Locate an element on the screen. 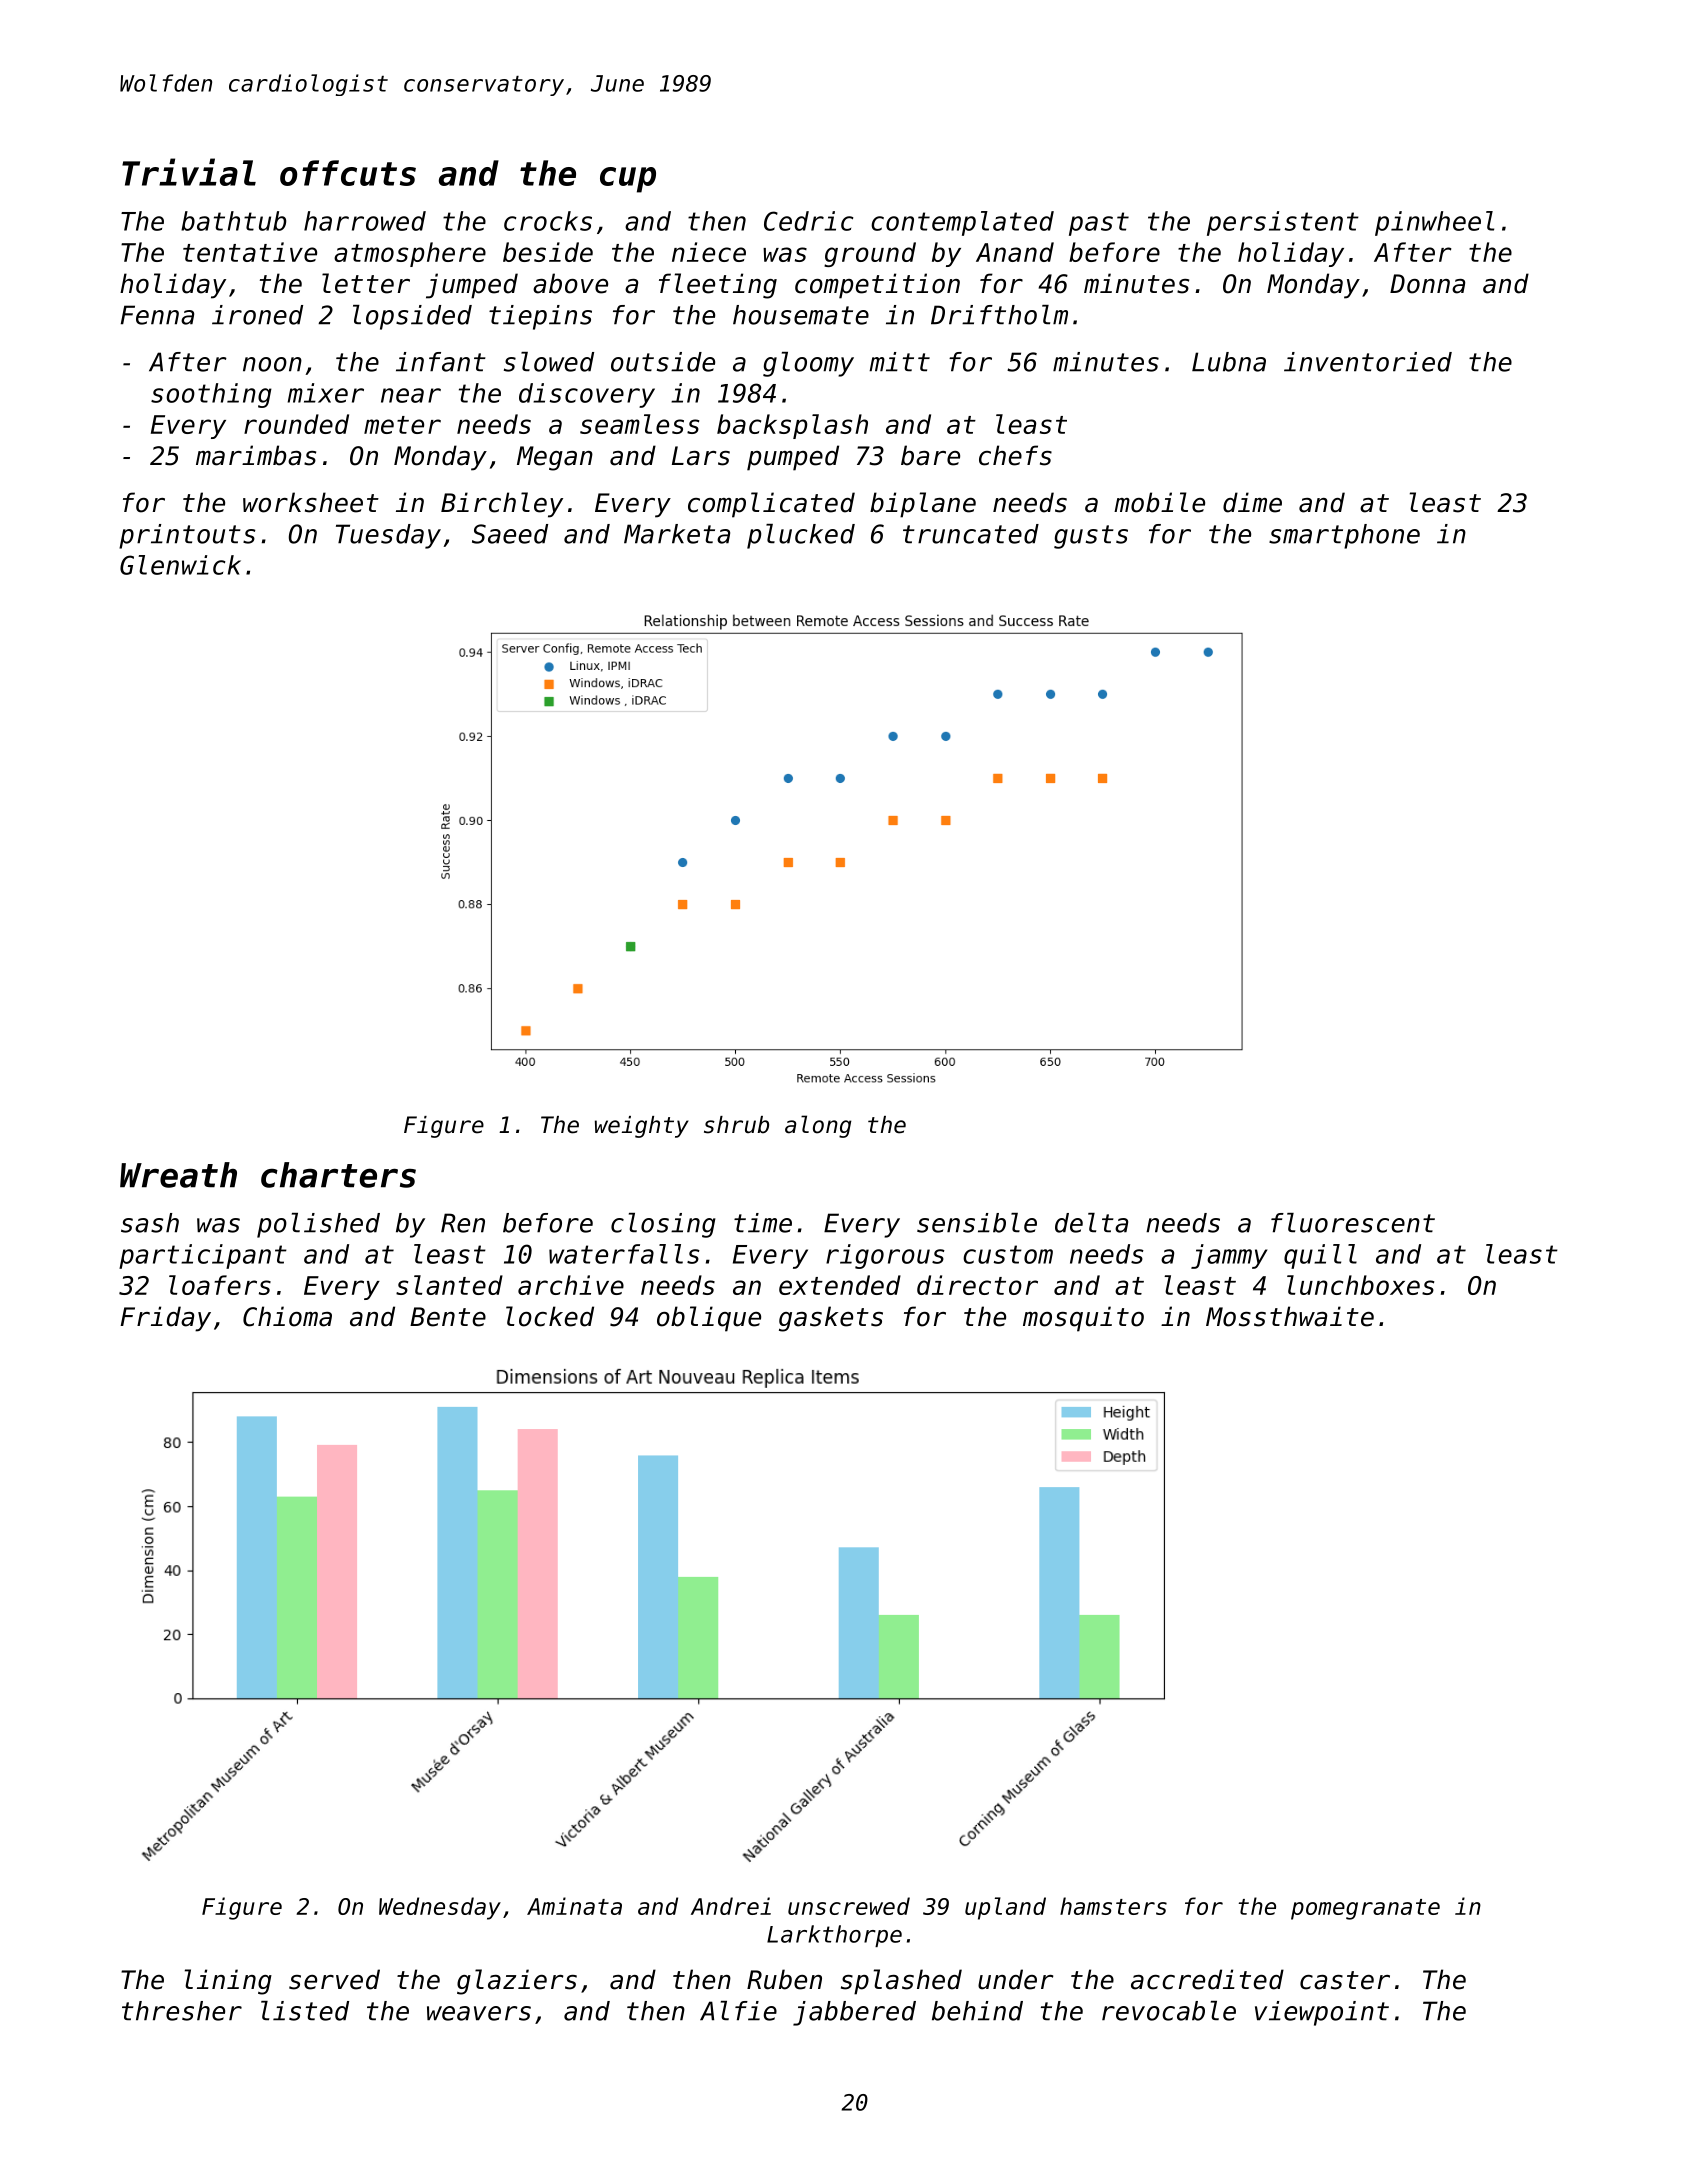  truncated is located at coordinates (971, 534).
